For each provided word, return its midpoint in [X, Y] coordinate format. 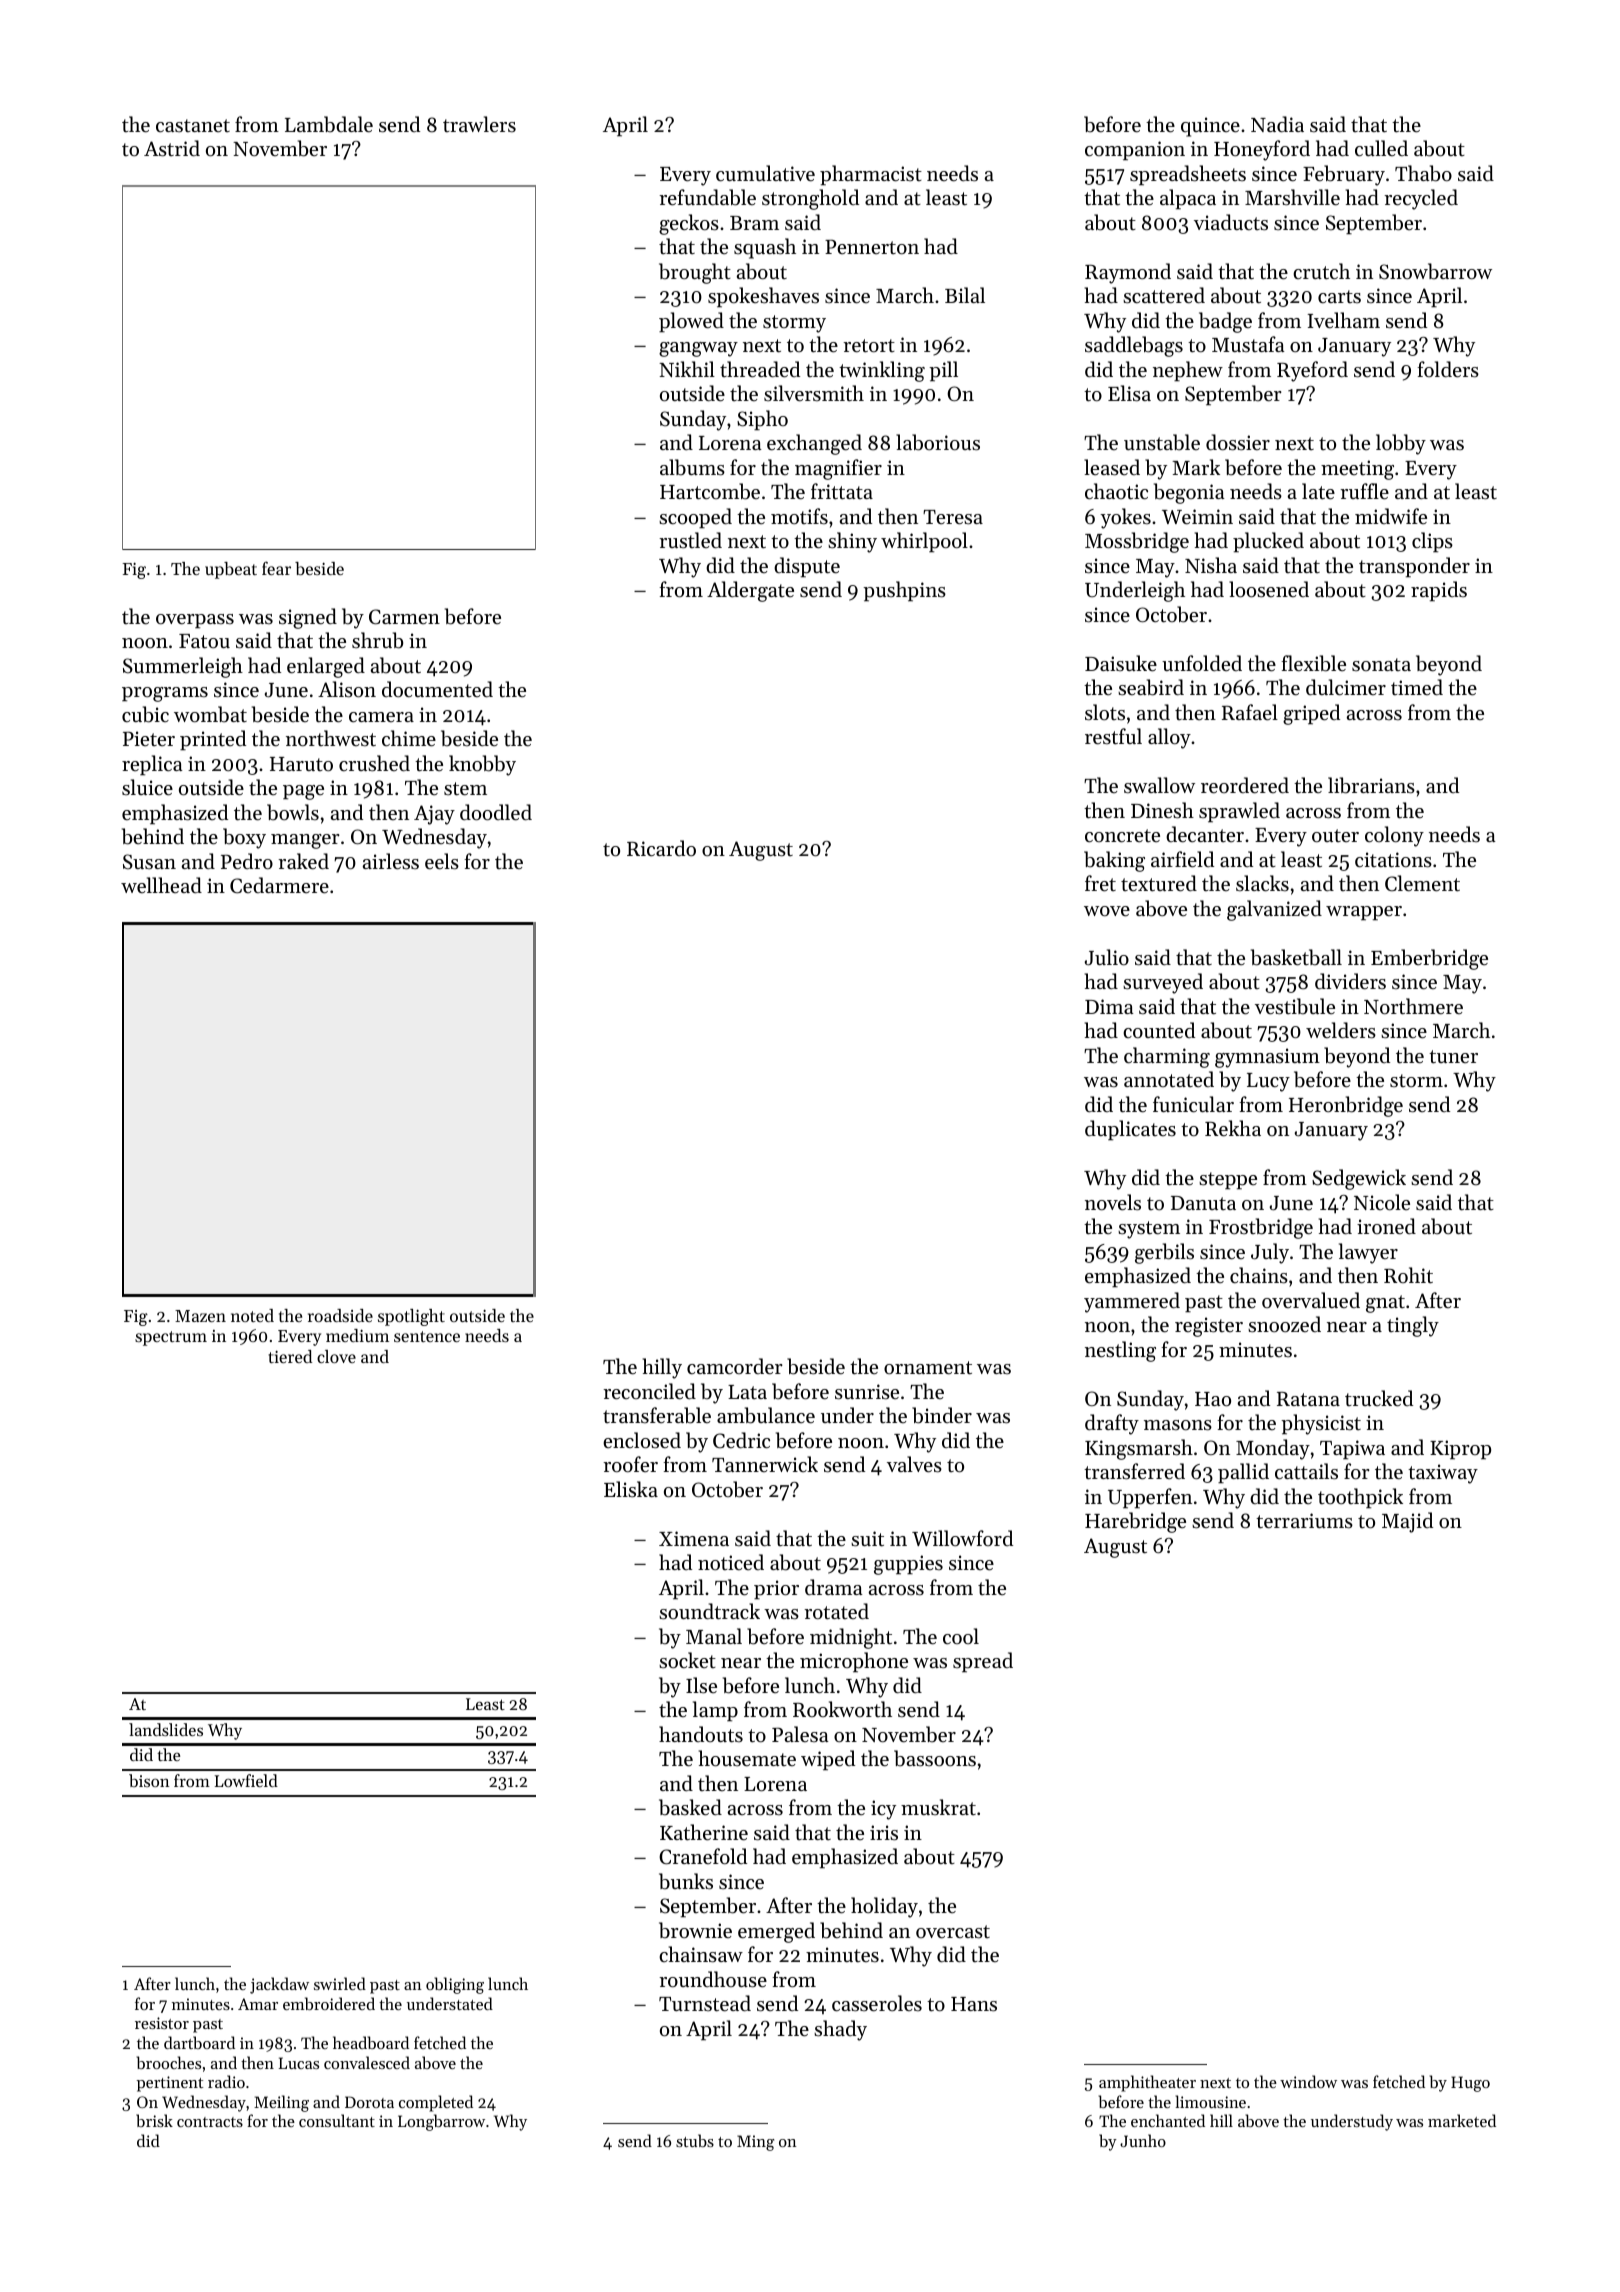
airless [391, 861]
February [1344, 175]
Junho [1143, 2140]
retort [869, 346]
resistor [162, 2023]
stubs [695, 2140]
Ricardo [661, 848]
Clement [1422, 883]
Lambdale [329, 124]
